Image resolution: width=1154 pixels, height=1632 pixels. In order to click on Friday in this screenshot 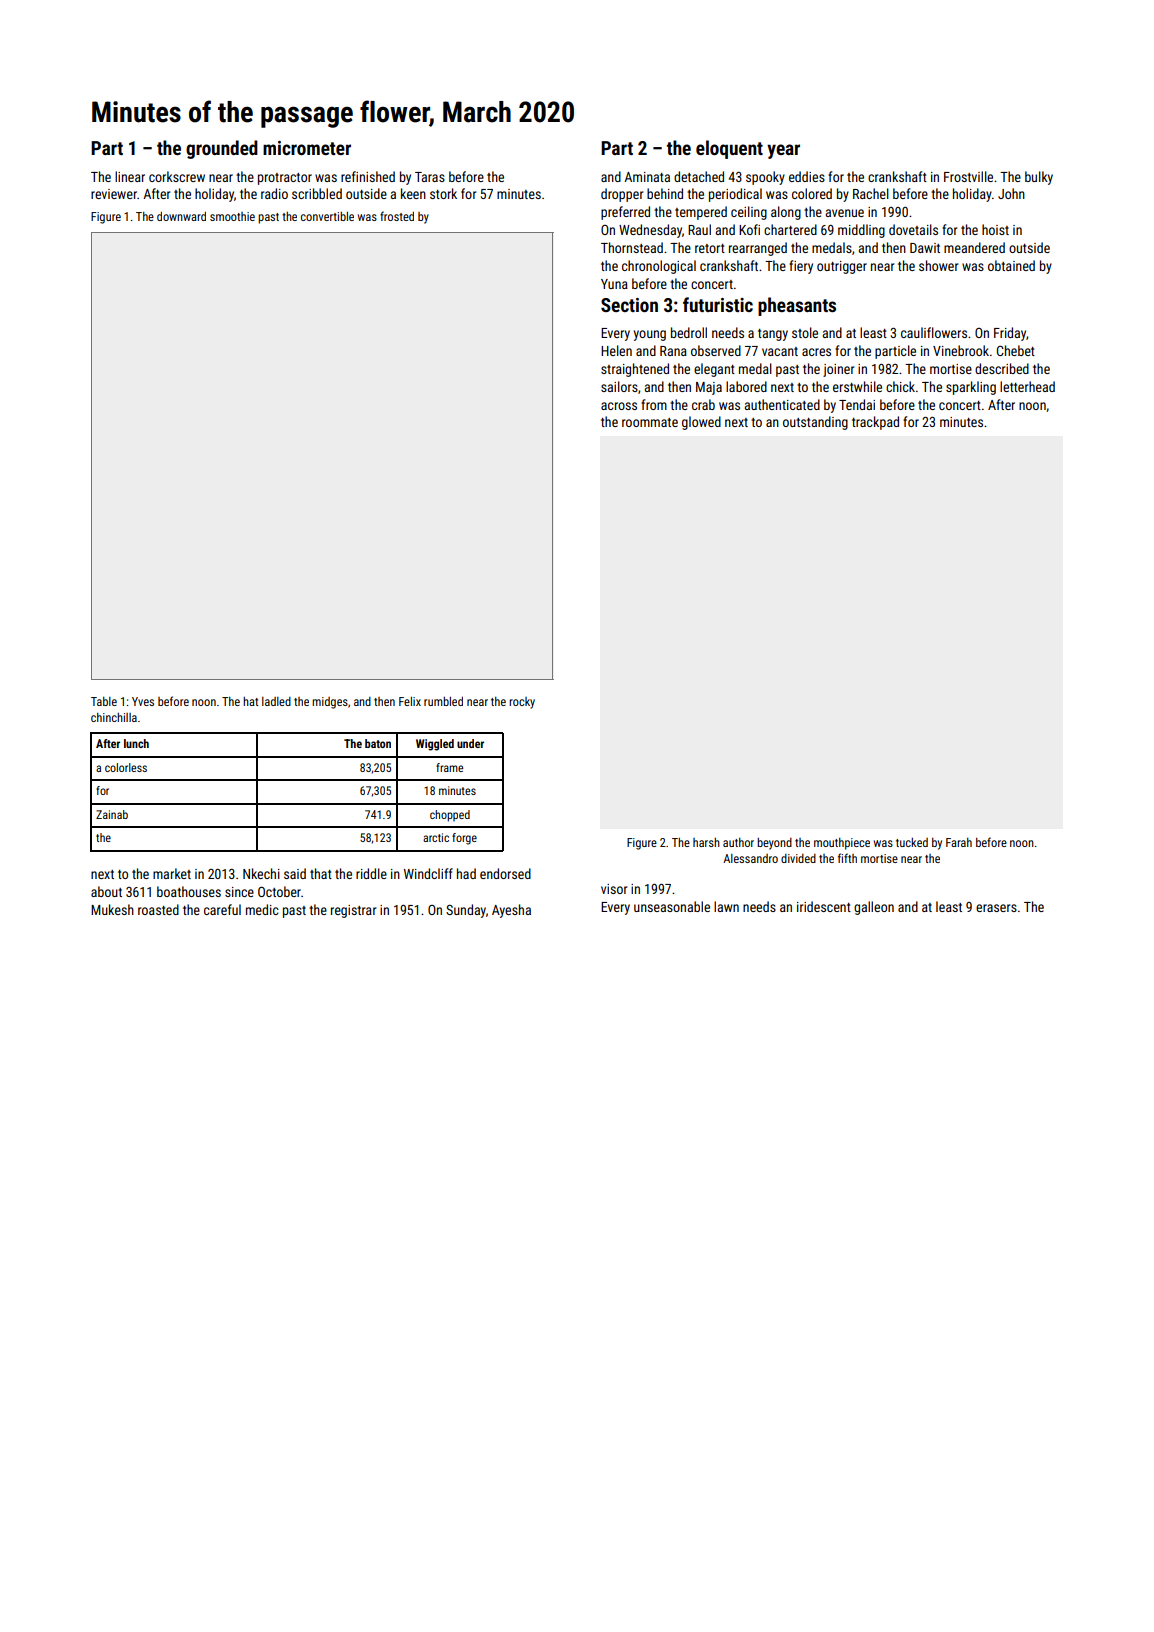, I will do `click(1010, 334)`.
